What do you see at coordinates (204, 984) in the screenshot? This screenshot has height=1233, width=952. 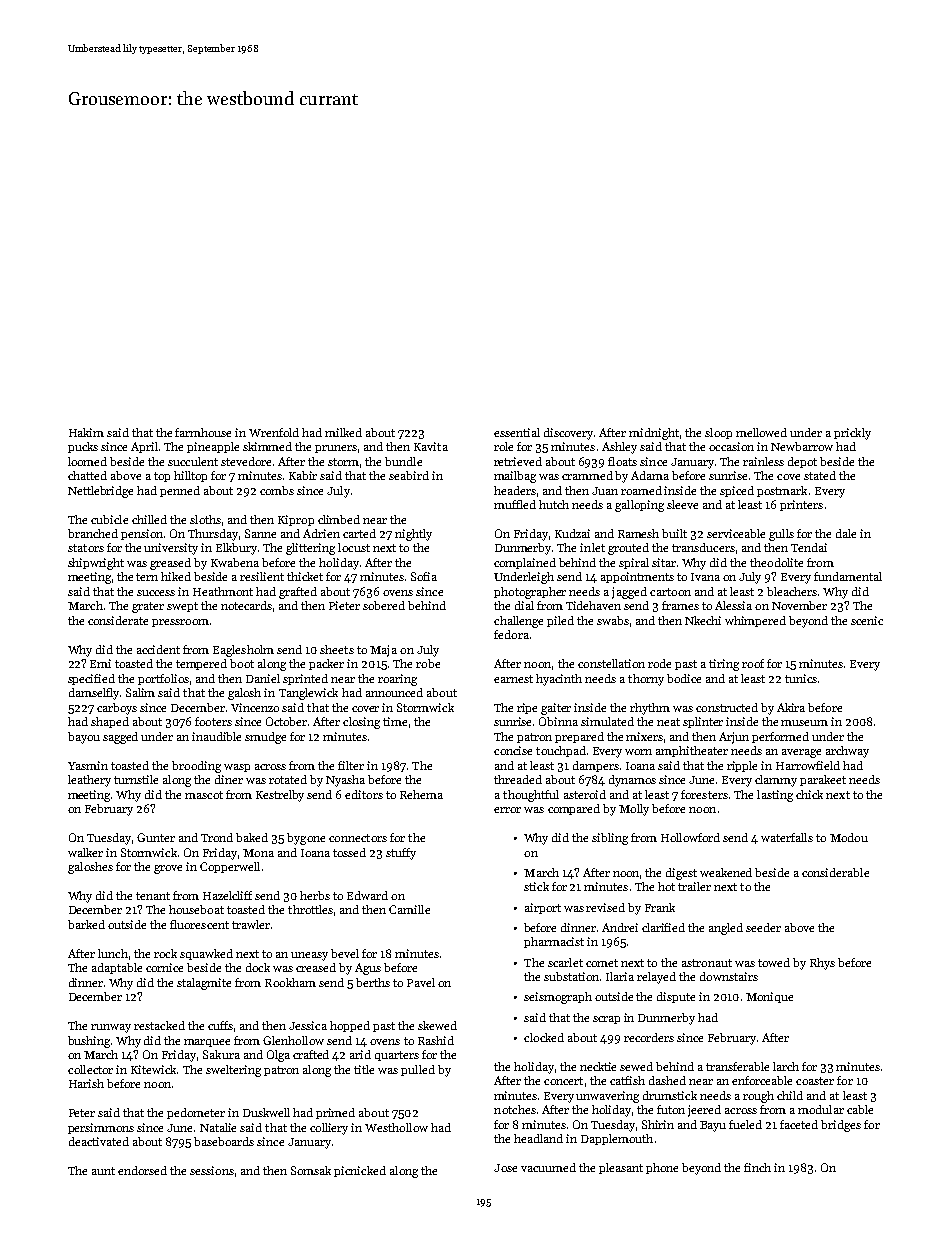 I see `stalagmite` at bounding box center [204, 984].
